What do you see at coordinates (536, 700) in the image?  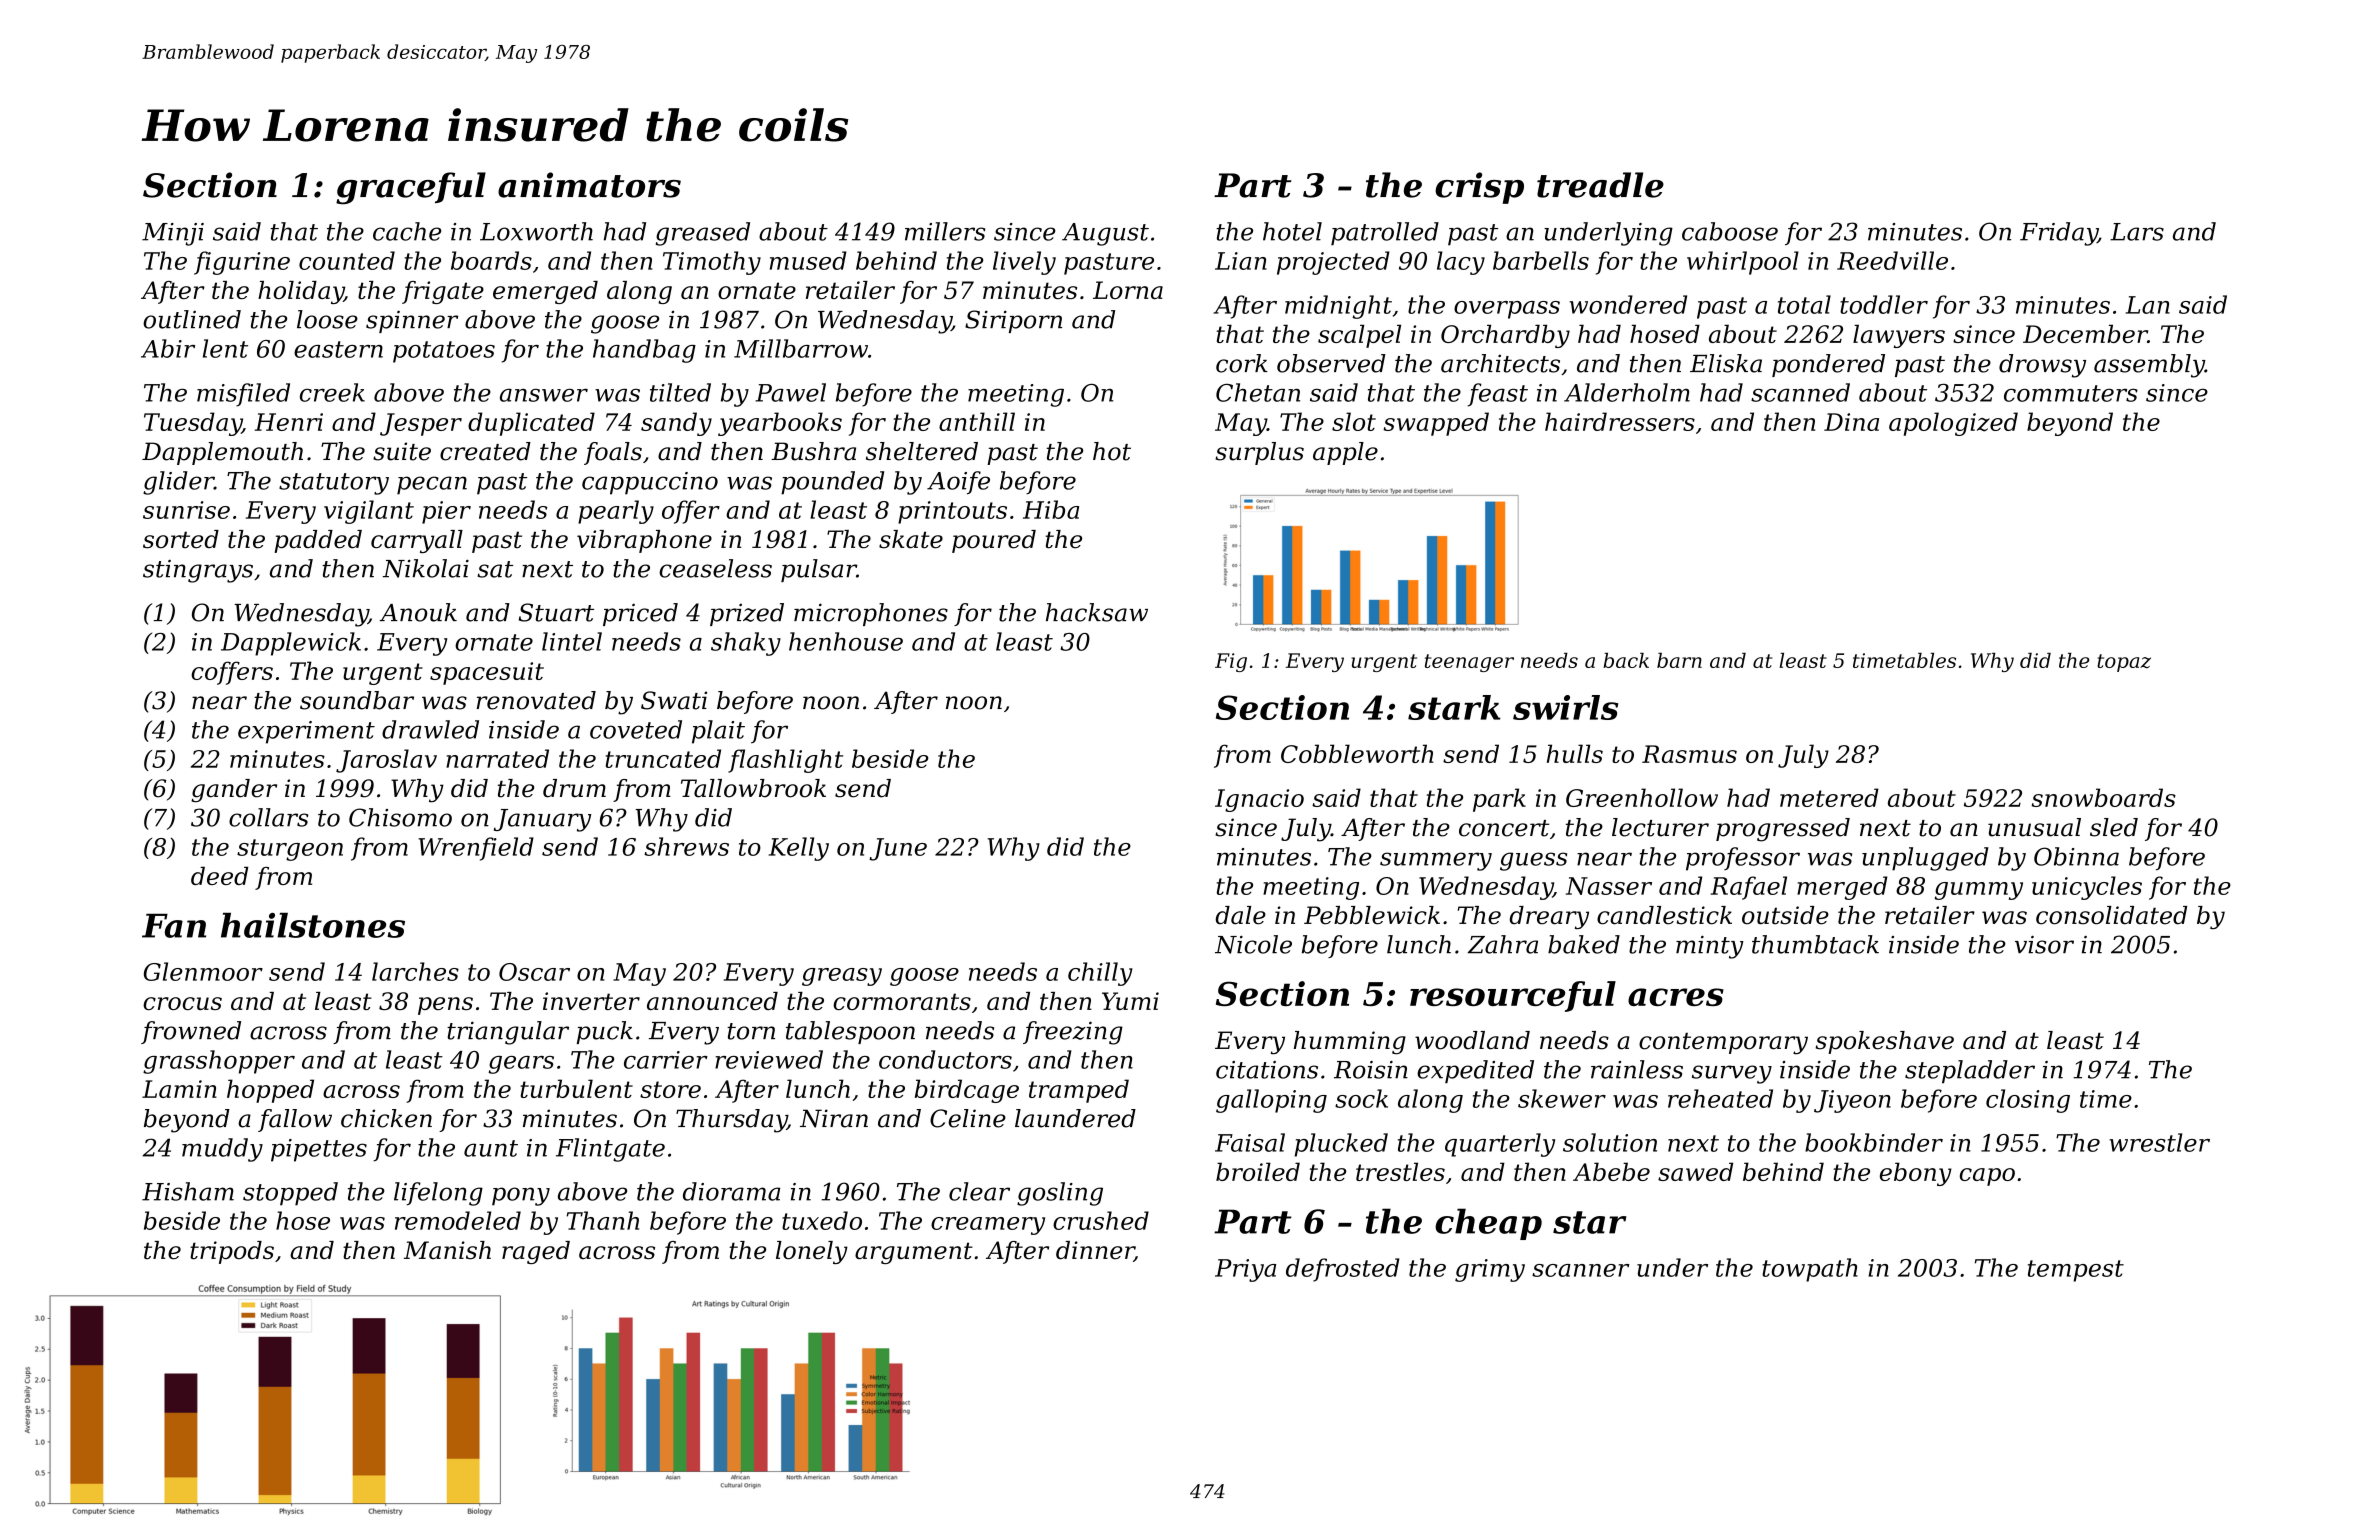 I see `renovated` at bounding box center [536, 700].
